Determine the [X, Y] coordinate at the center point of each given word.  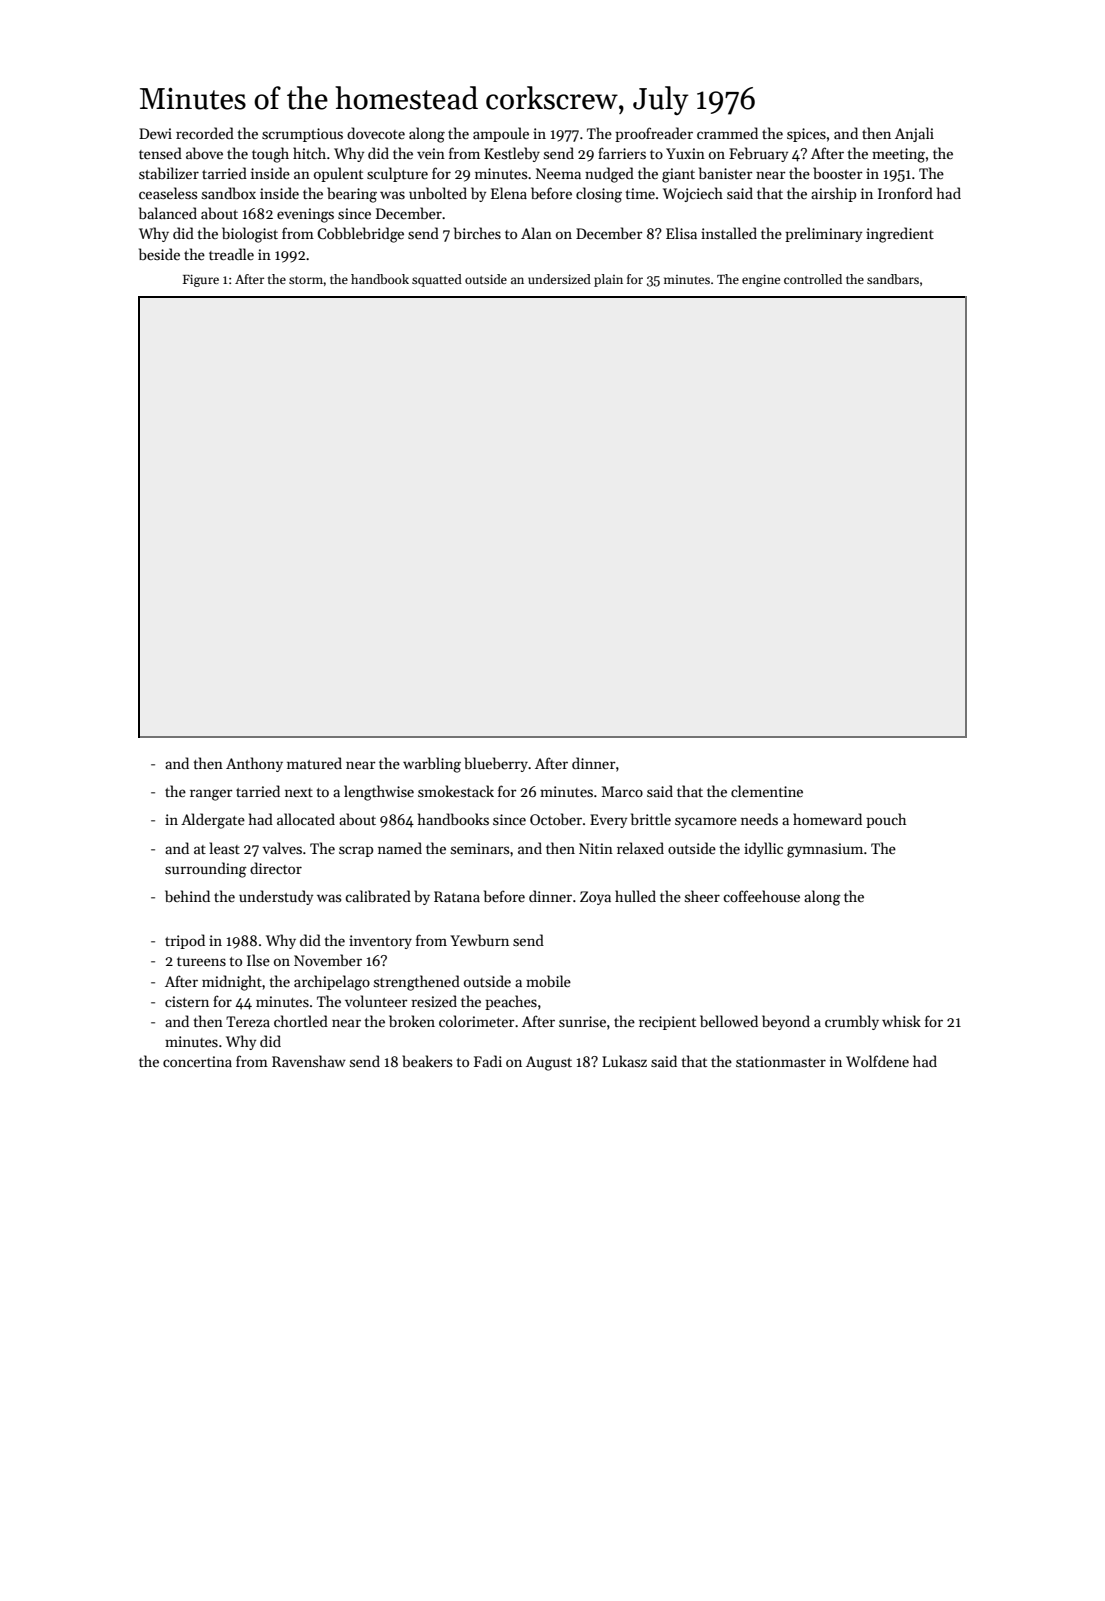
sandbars [893, 279]
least [225, 848]
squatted [437, 280]
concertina [197, 1061]
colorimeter [477, 1021]
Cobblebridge [360, 235]
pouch [886, 820]
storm [306, 280]
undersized [559, 279]
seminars [480, 848]
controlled [813, 279]
